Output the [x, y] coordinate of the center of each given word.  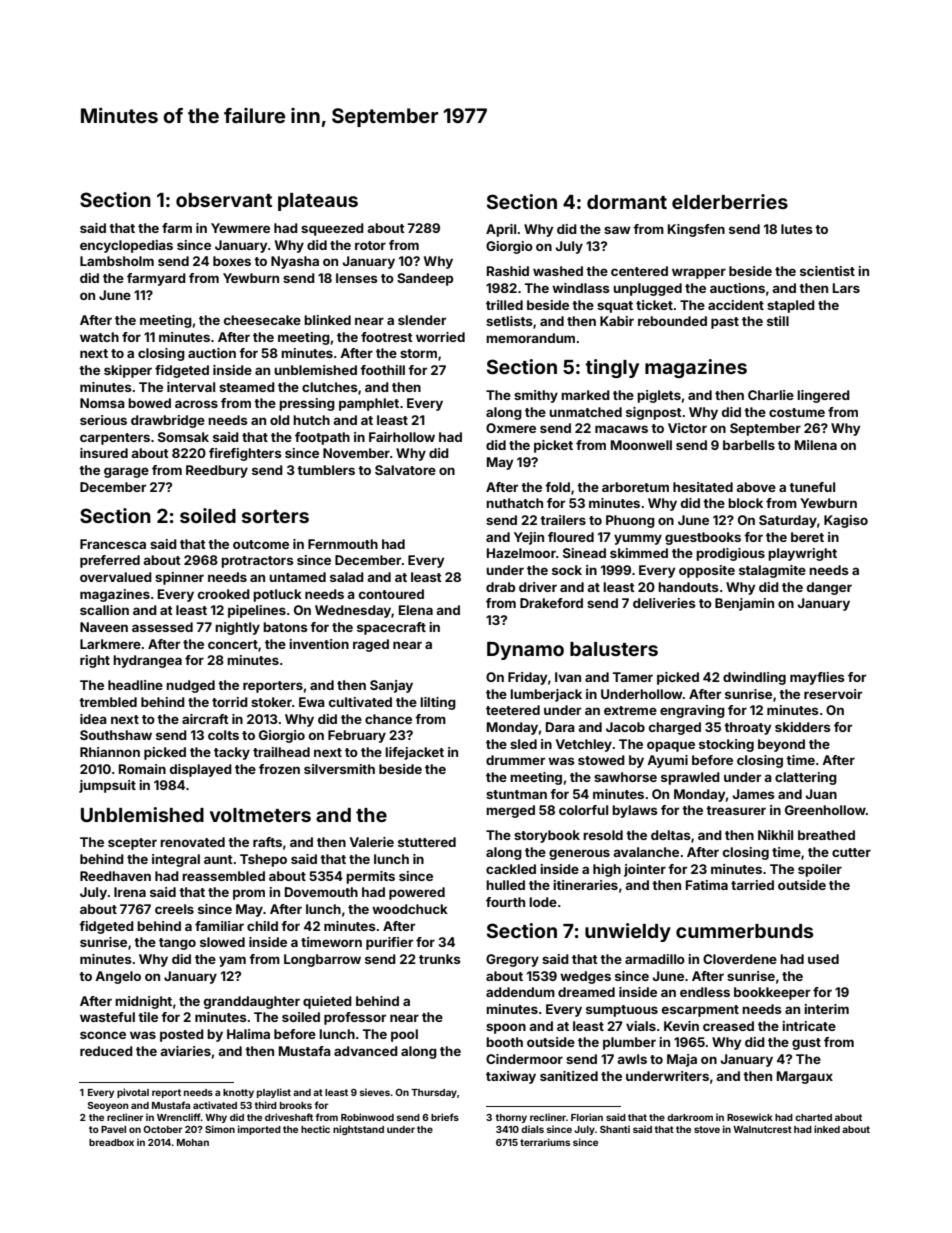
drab [500, 587]
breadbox [111, 1142]
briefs [445, 1117]
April [501, 230]
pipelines [257, 611]
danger [829, 588]
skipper [128, 371]
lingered [823, 396]
